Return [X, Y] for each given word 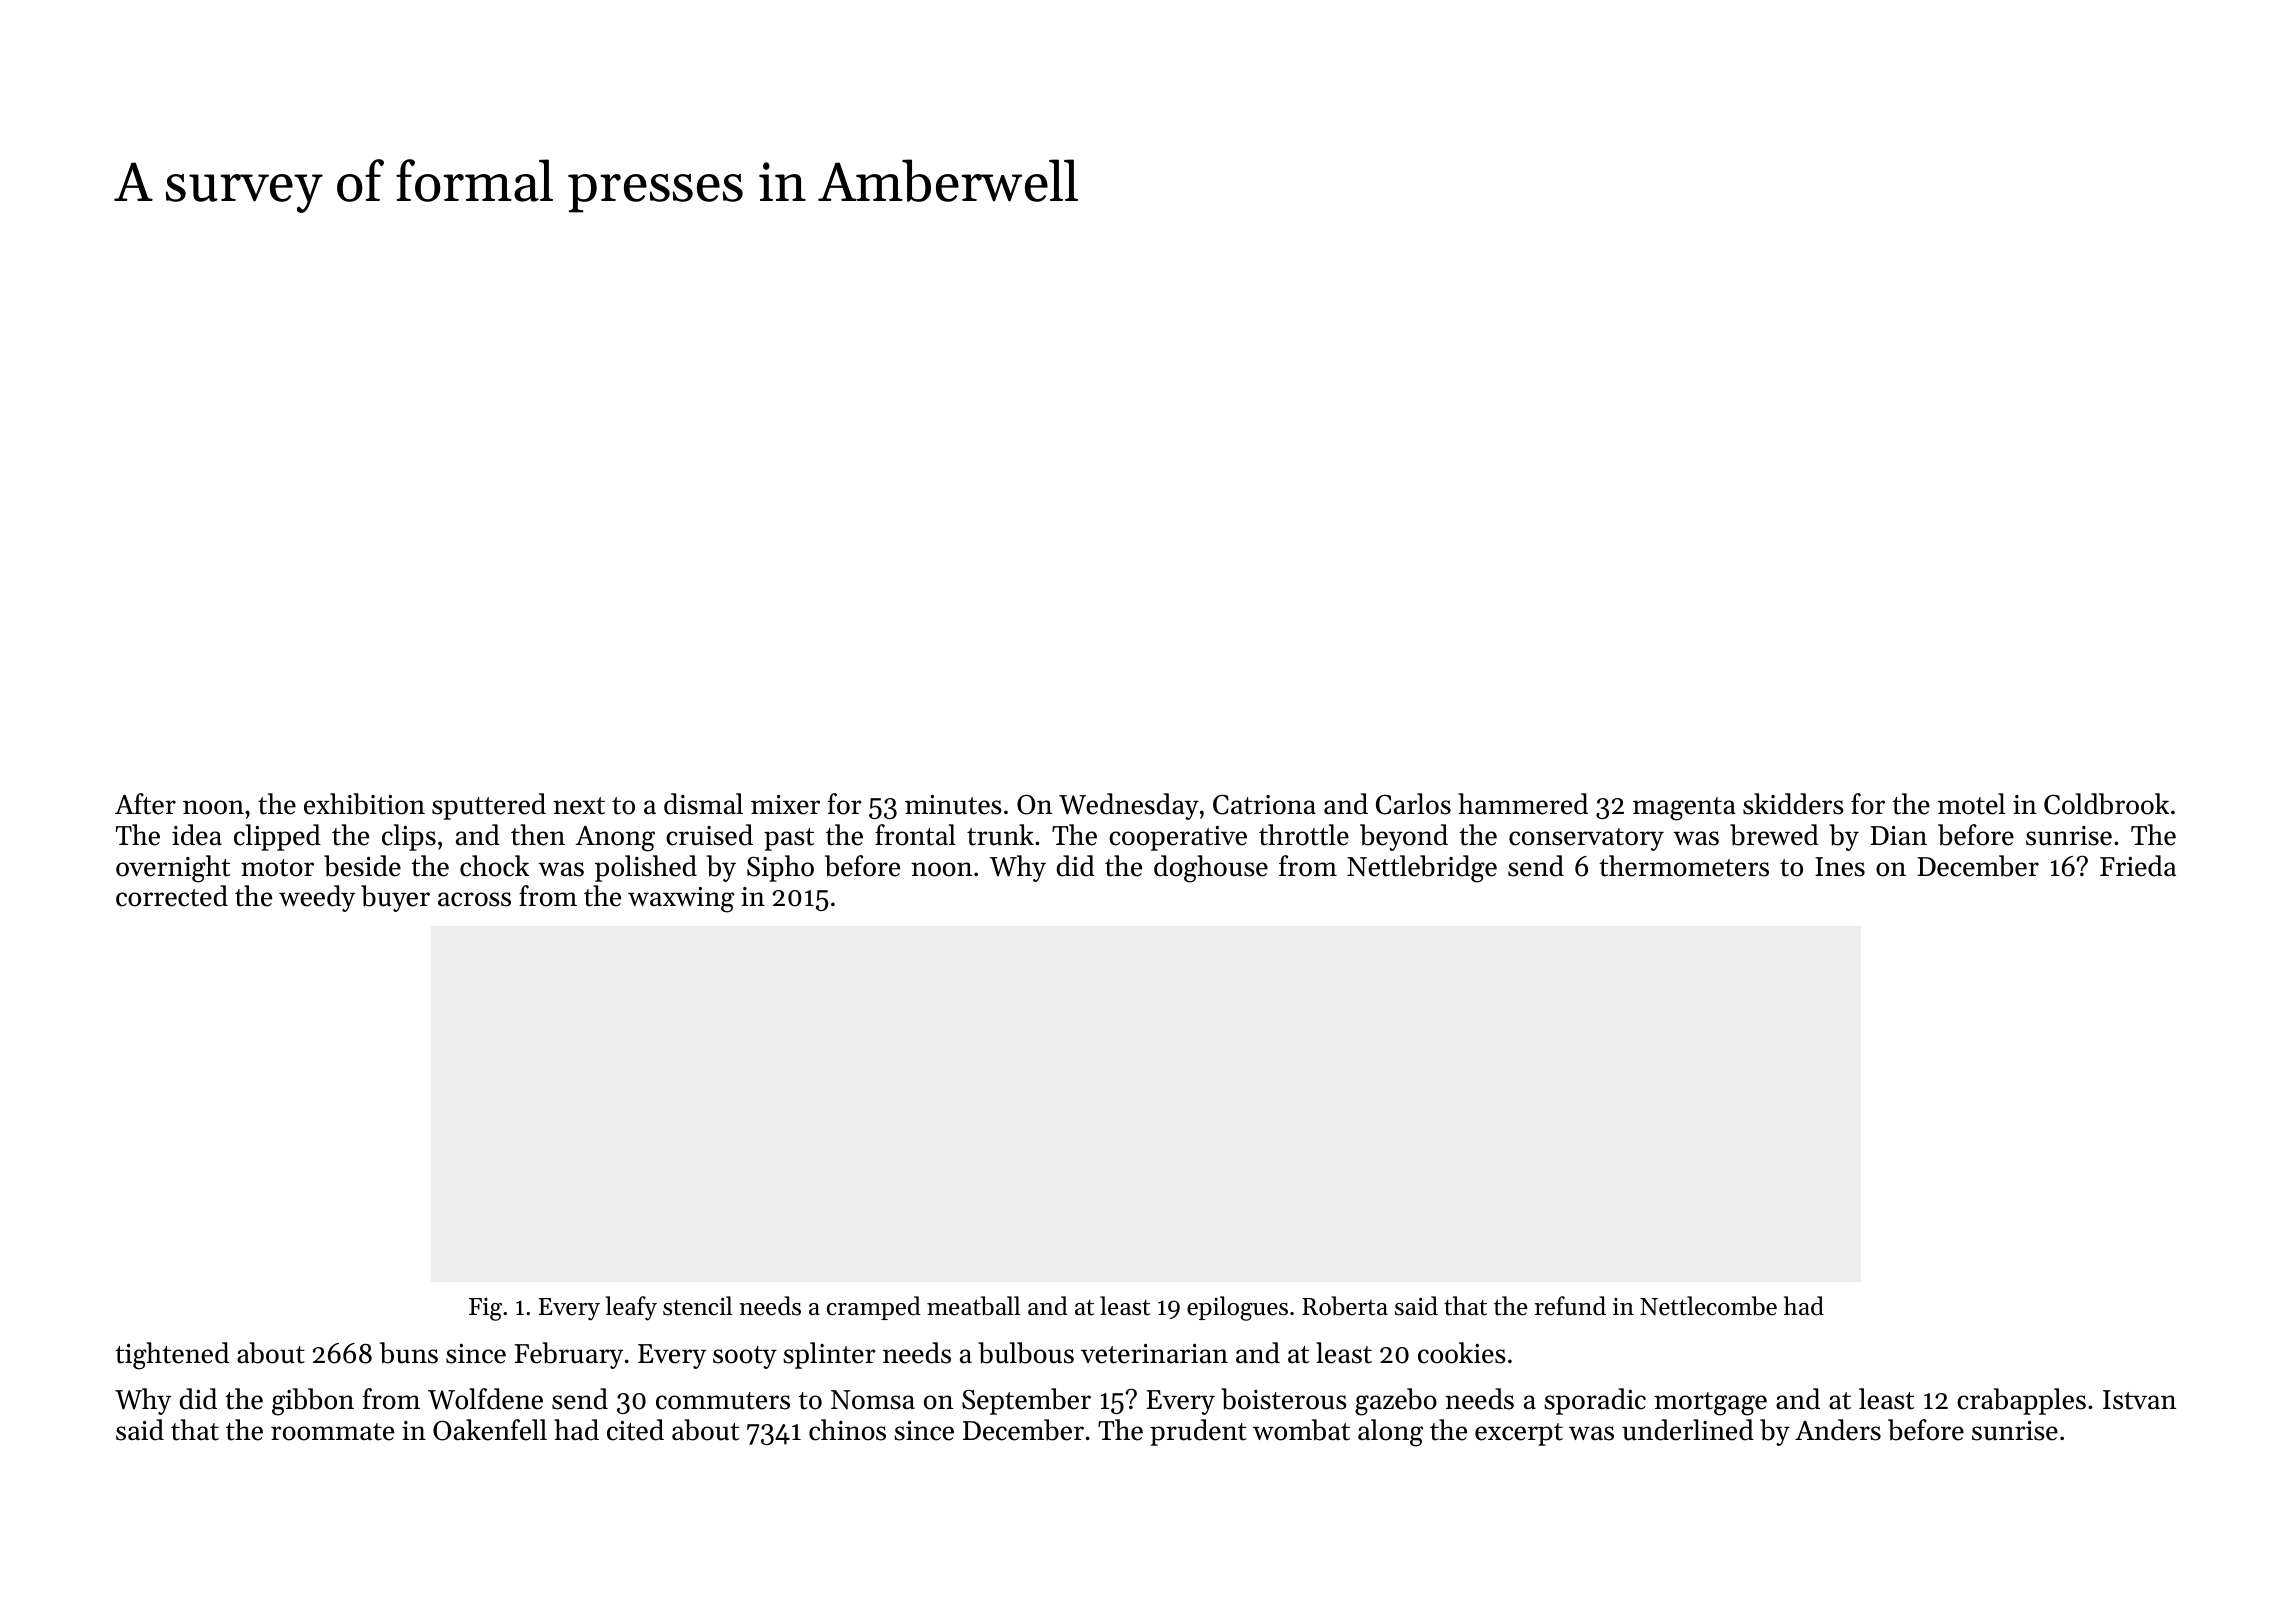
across [474, 899]
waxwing [681, 900]
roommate [332, 1432]
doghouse [1211, 869]
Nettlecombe [1708, 1306]
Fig [485, 1309]
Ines [1840, 867]
